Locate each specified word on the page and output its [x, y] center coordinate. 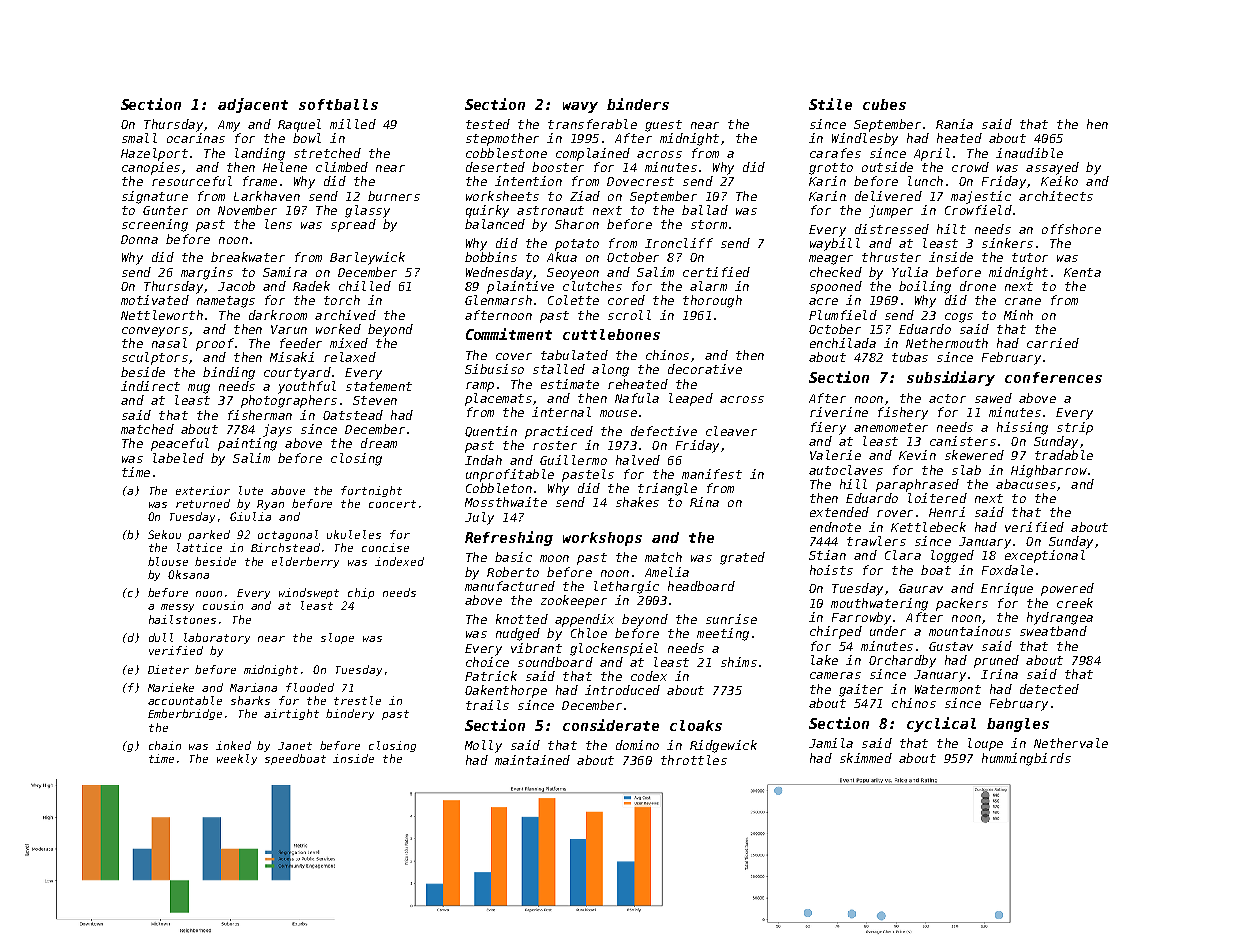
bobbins [491, 257]
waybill [835, 244]
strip [1075, 428]
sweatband [1053, 631]
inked [233, 745]
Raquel [299, 125]
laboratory [217, 638]
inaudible [1029, 153]
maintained [532, 760]
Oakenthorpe [506, 691]
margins [207, 273]
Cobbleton [499, 488]
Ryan [270, 505]
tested [488, 124]
